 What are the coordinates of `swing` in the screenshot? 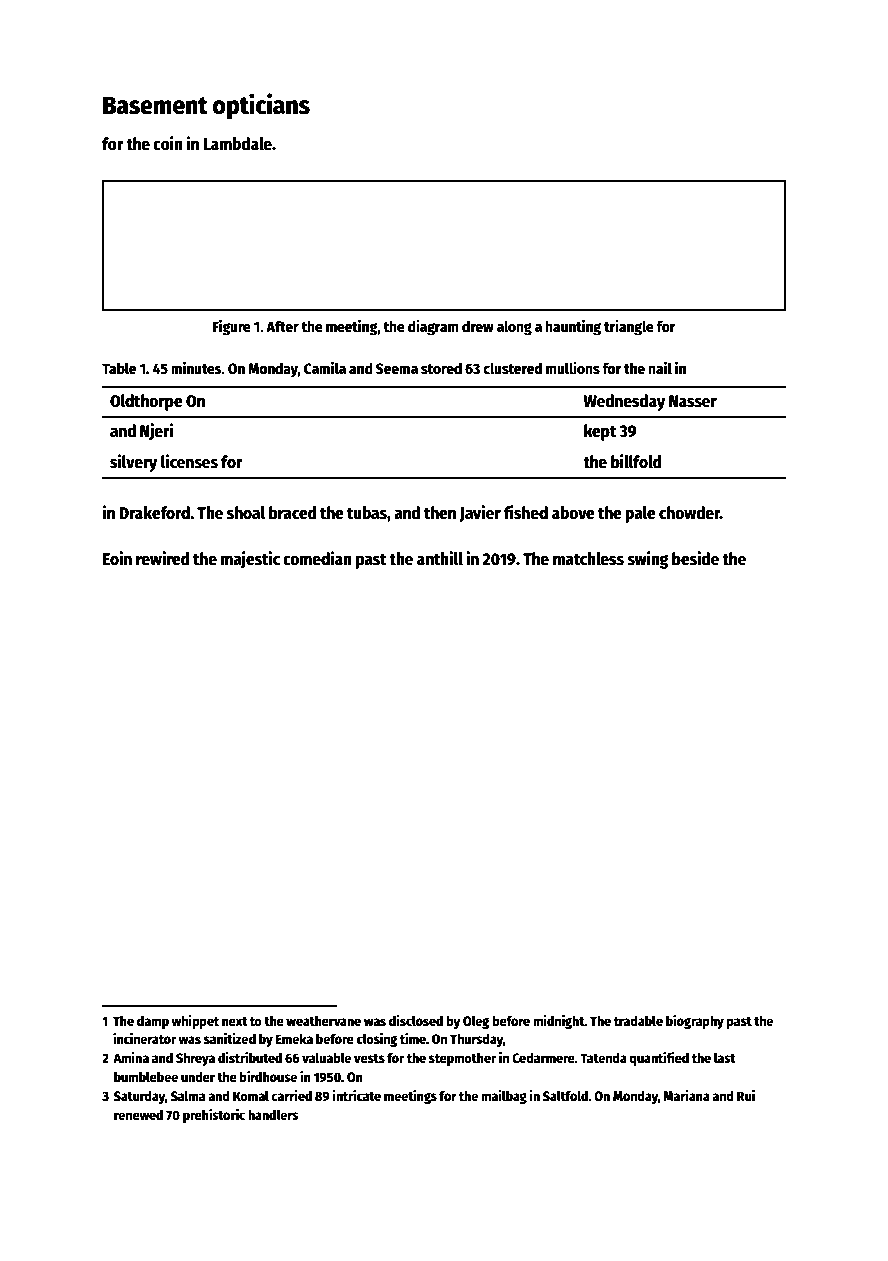 It's located at (647, 560).
